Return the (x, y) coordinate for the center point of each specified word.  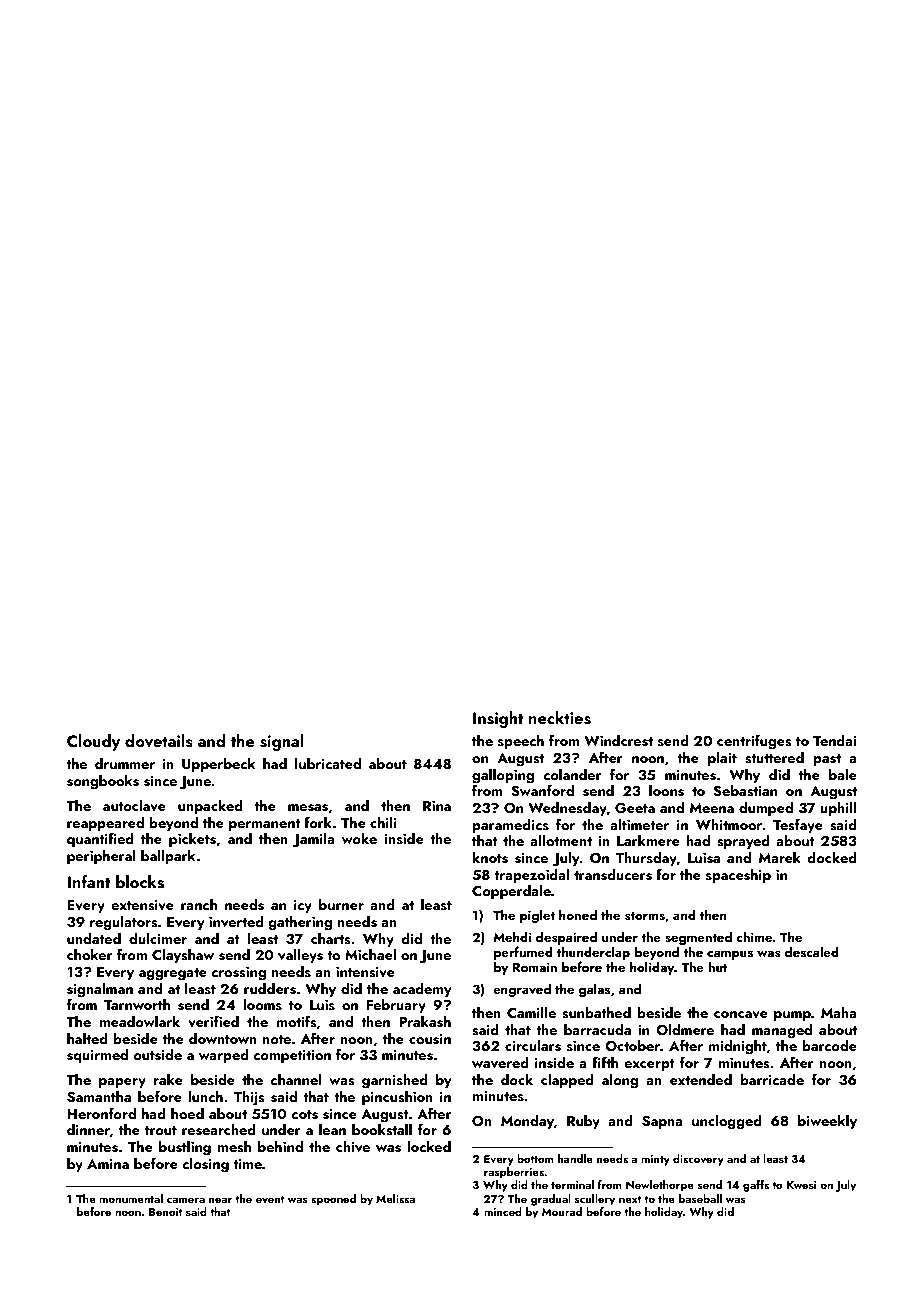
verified (213, 1021)
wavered (500, 1063)
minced (503, 1211)
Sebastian (745, 791)
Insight (498, 719)
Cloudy (93, 742)
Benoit (166, 1212)
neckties (560, 718)
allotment (561, 840)
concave (741, 1014)
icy (303, 906)
